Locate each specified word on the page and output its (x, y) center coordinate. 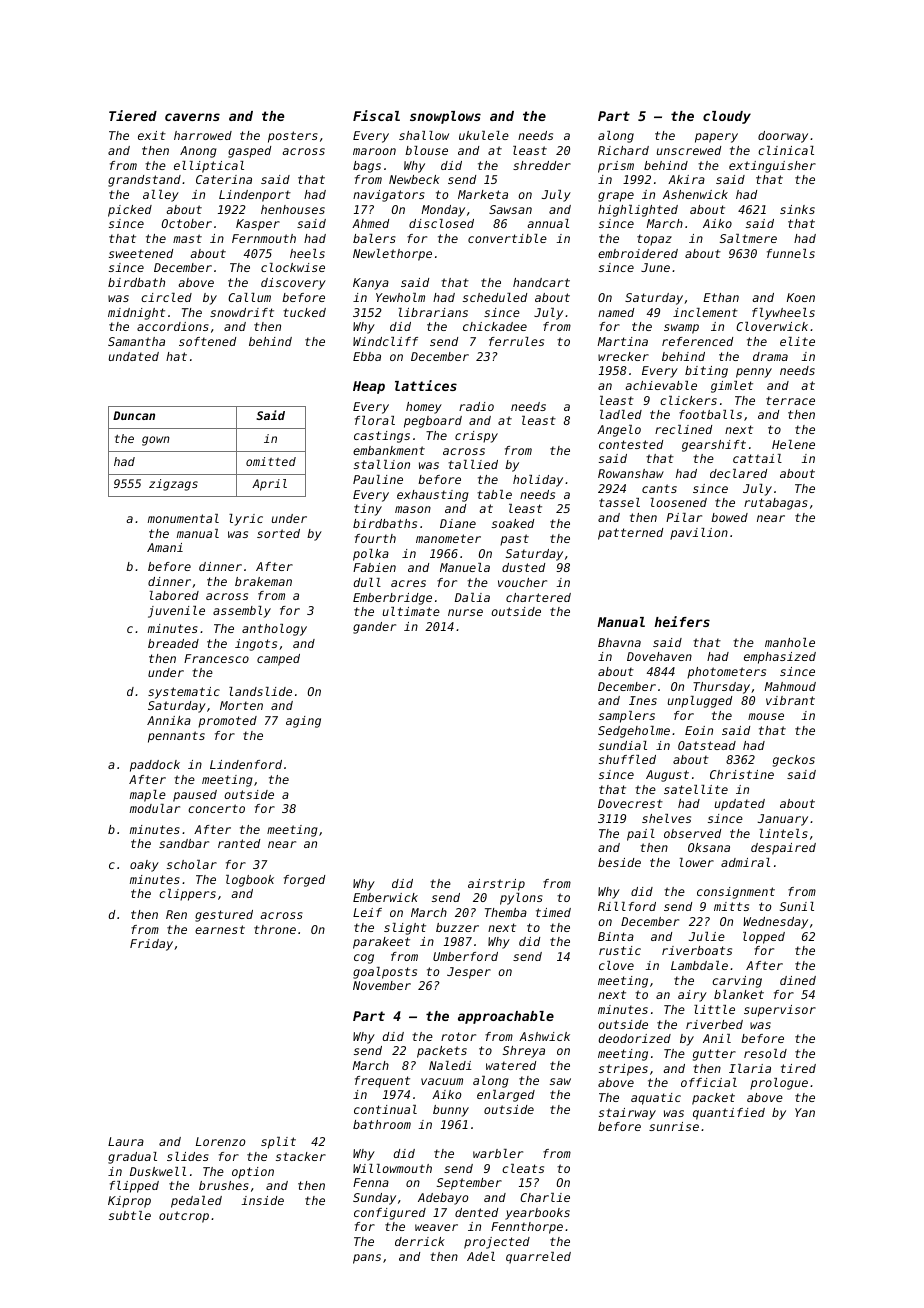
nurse (465, 612)
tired (798, 1068)
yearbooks (537, 1214)
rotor (458, 1036)
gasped (249, 152)
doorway (783, 137)
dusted (523, 567)
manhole (790, 642)
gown (156, 441)
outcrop (184, 1217)
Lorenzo (221, 1141)
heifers (682, 621)
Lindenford (246, 764)
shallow (424, 135)
